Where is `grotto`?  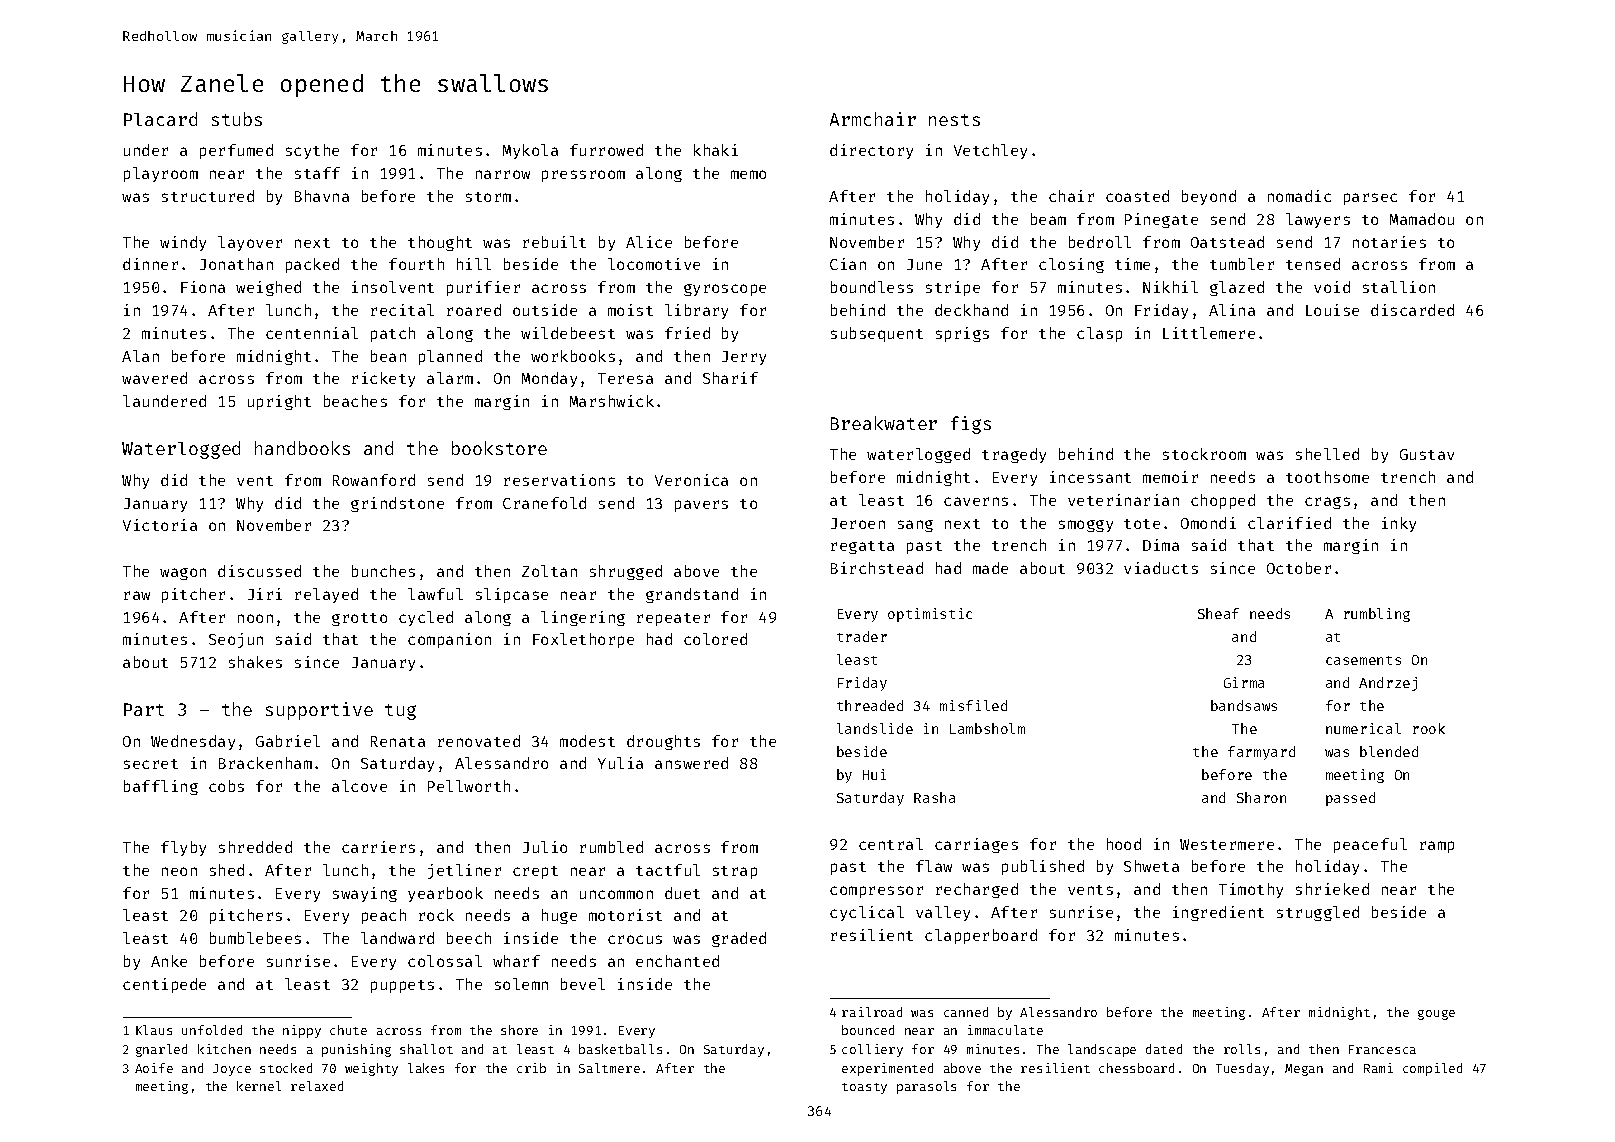 grotto is located at coordinates (359, 619).
